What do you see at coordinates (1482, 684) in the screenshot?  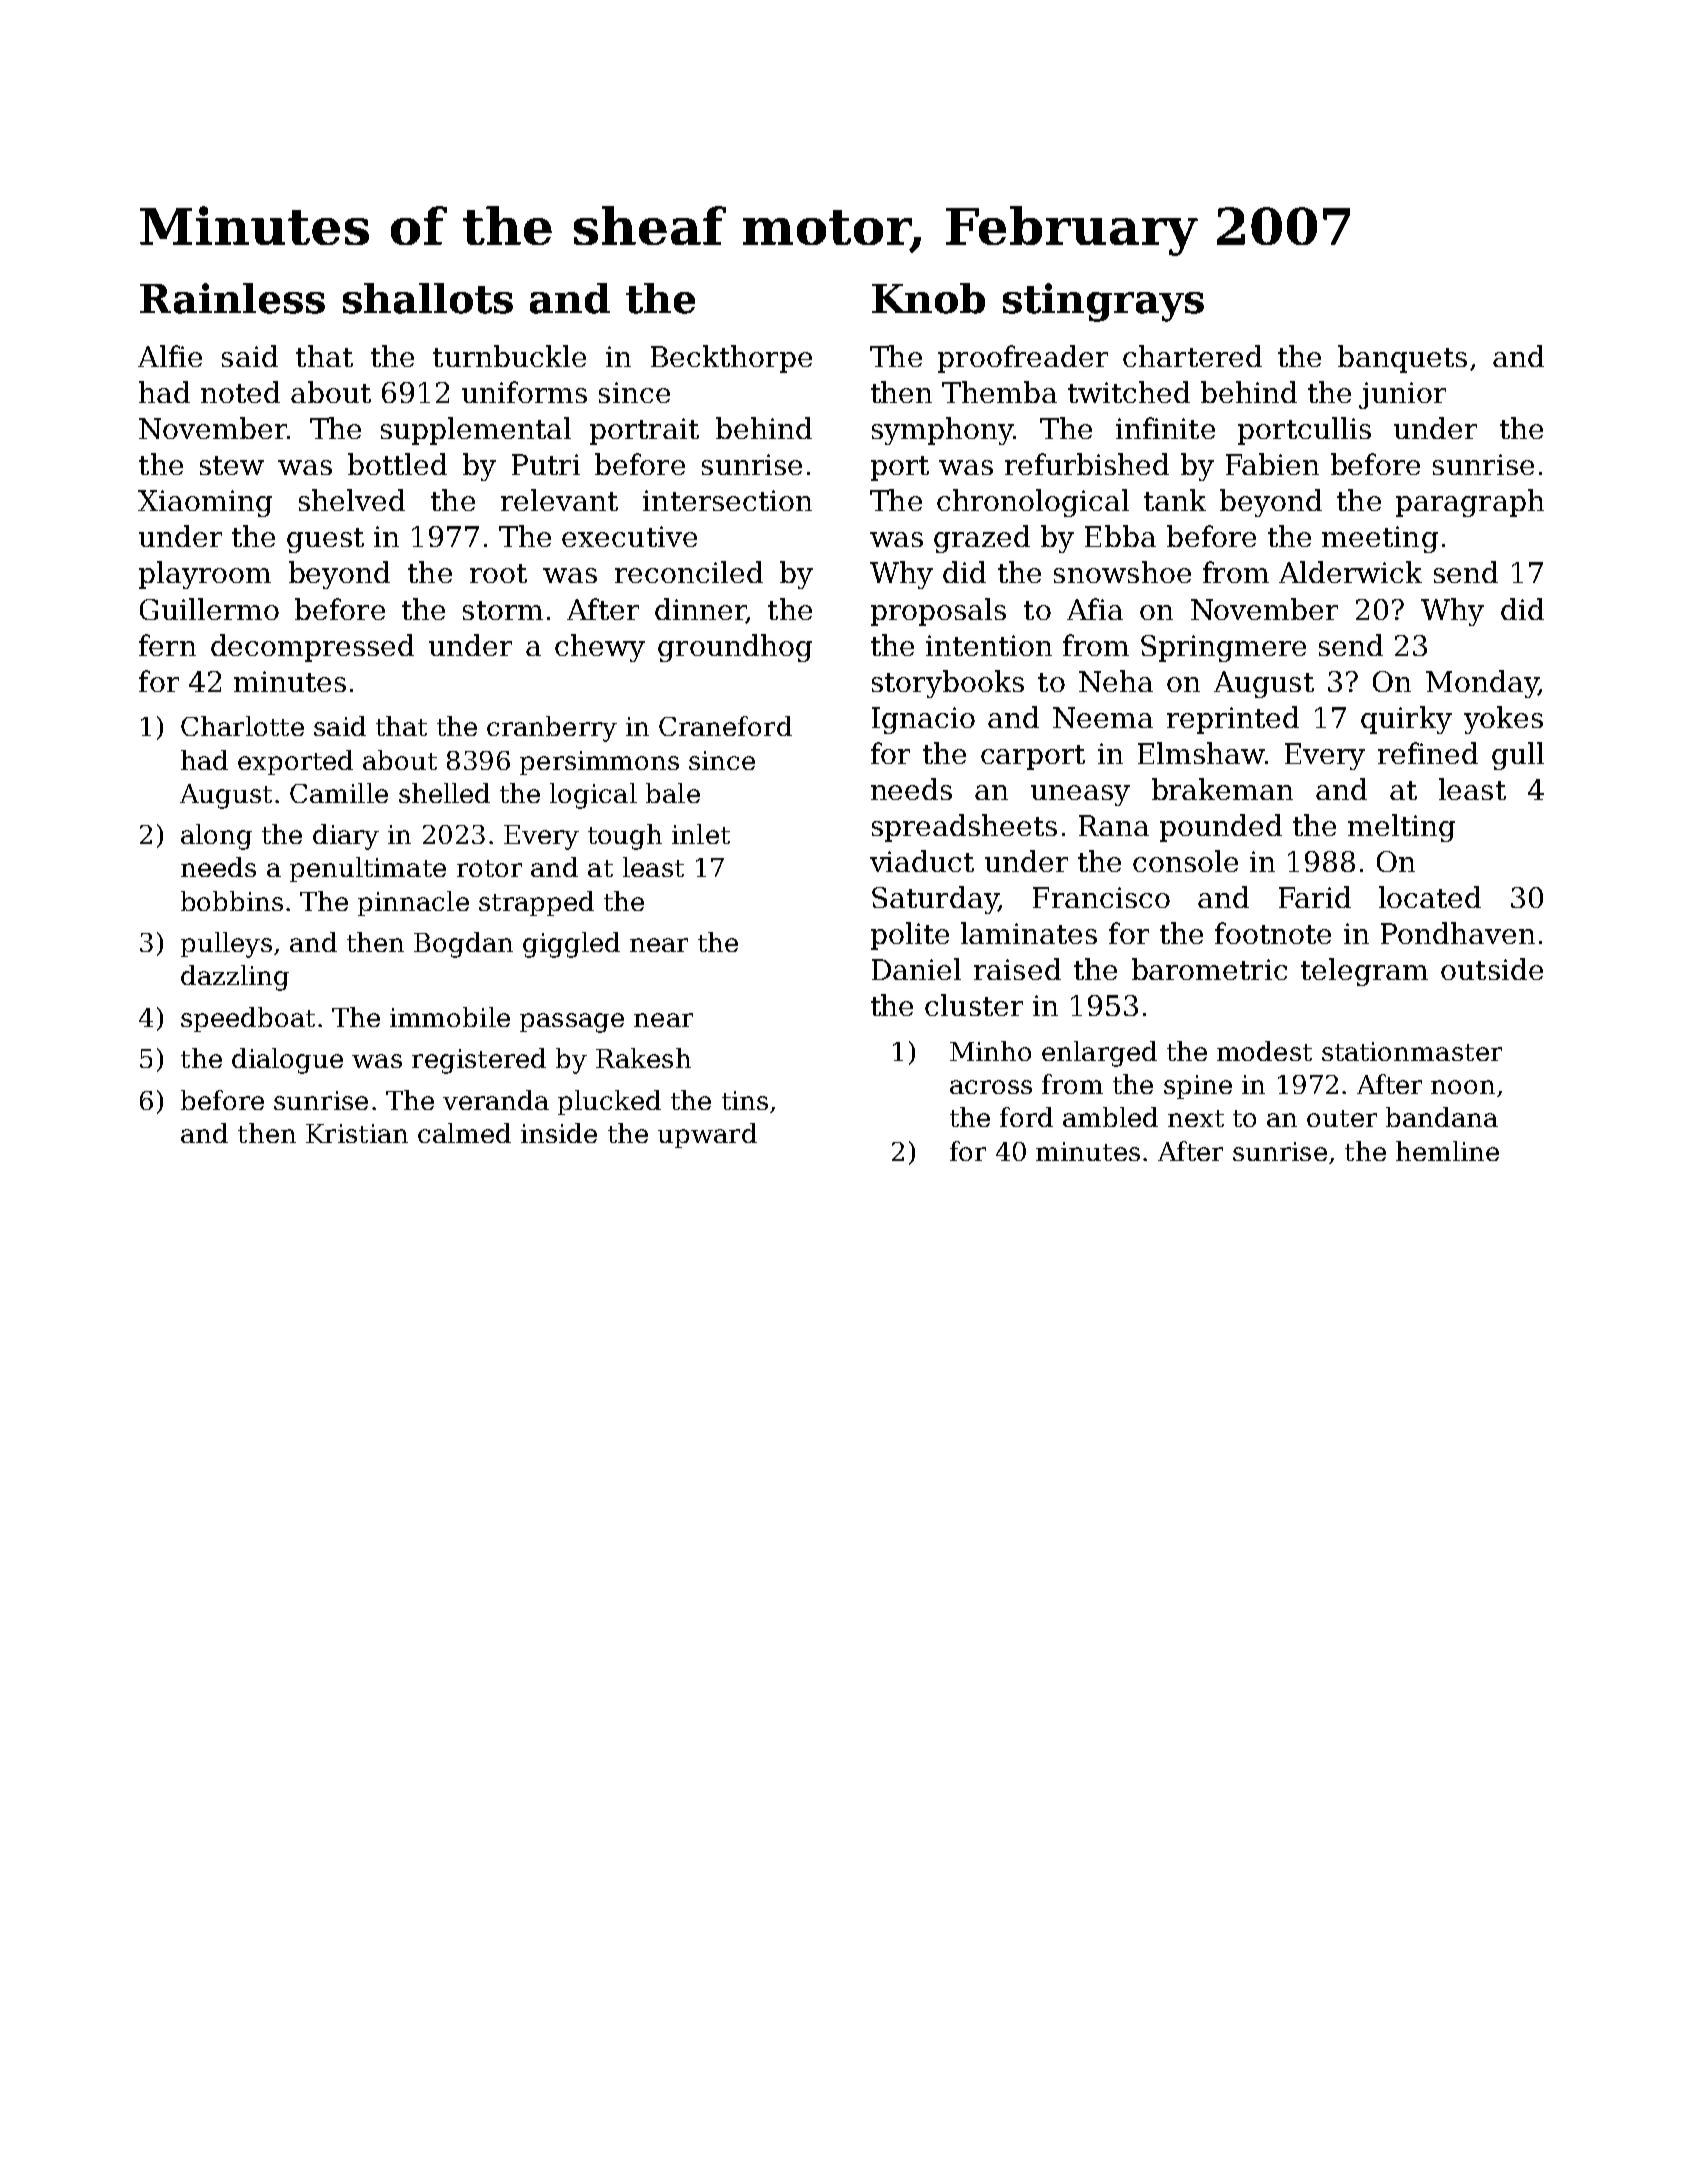 I see `Monday` at bounding box center [1482, 684].
